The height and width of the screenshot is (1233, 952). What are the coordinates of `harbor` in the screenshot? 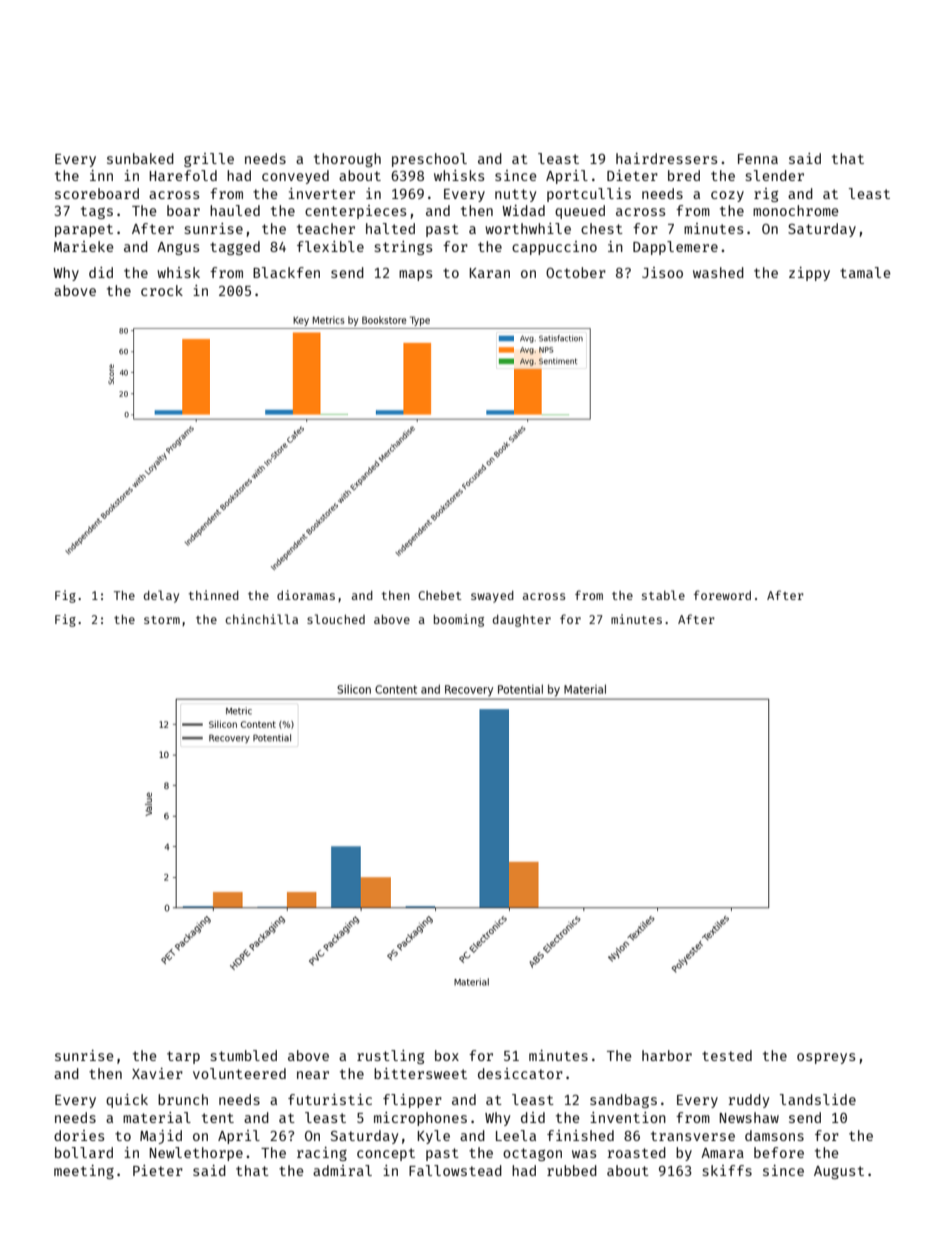 It's located at (667, 1055).
